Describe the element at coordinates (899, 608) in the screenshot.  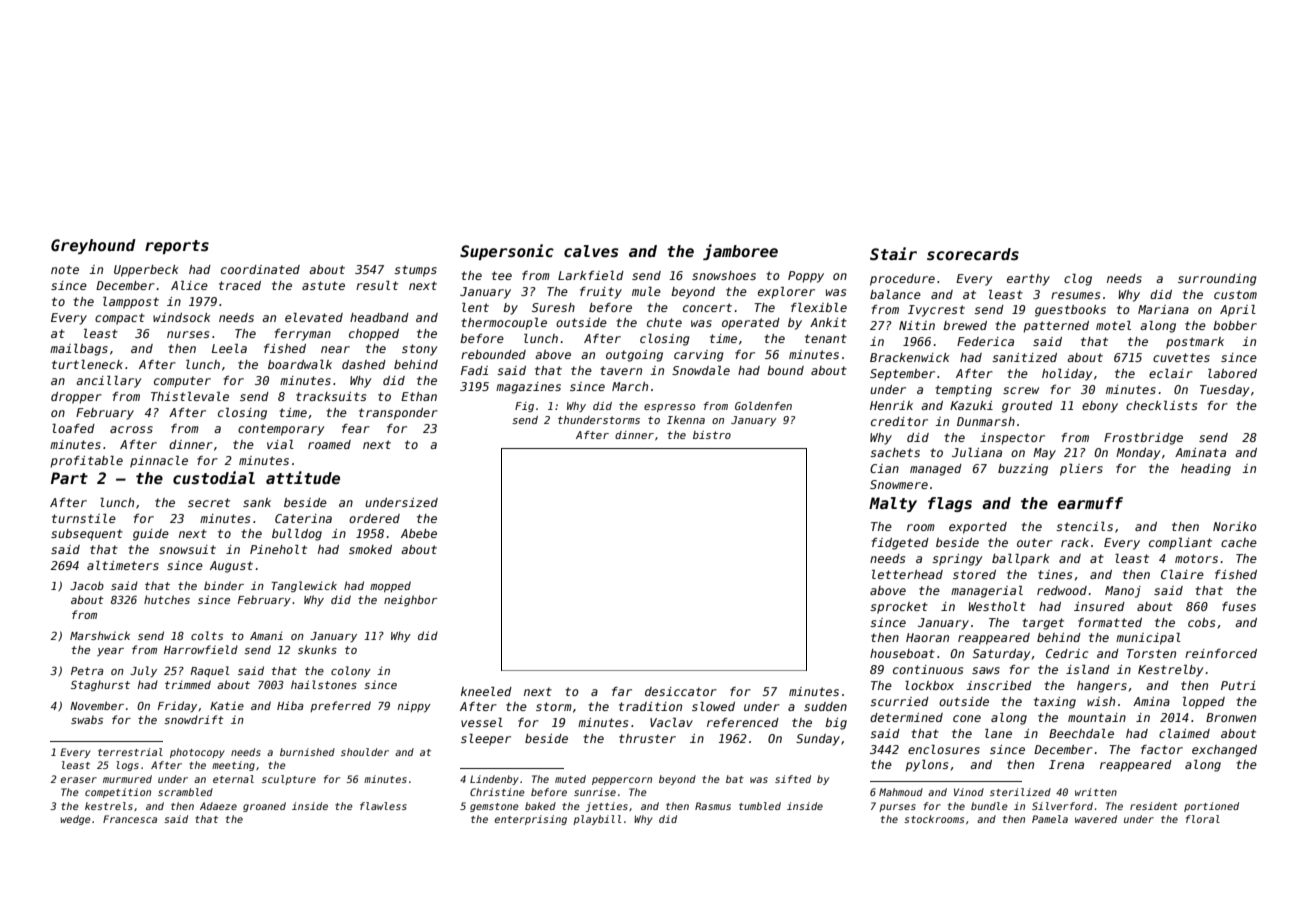
I see `sprocket` at that location.
